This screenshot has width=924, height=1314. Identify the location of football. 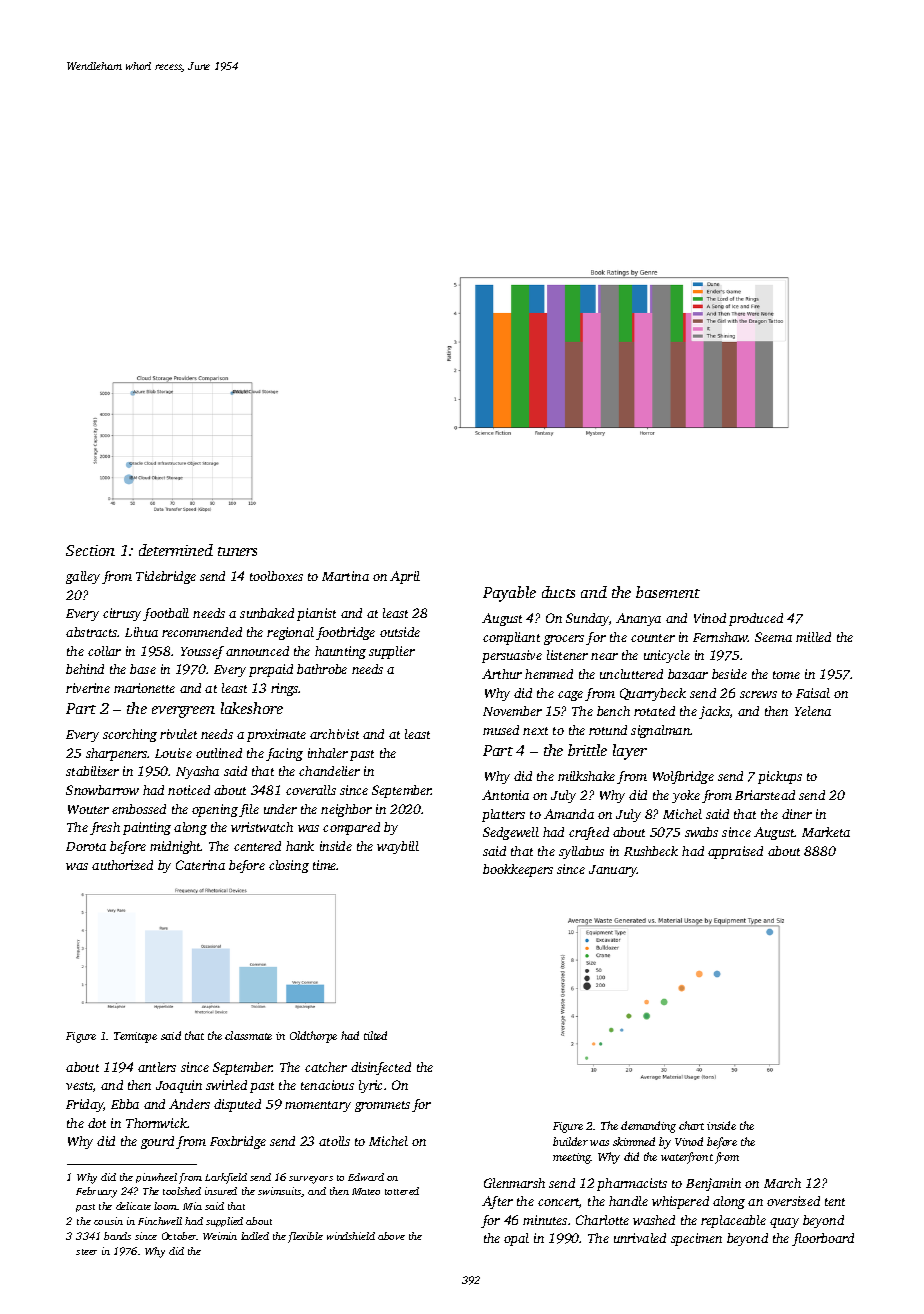
(166, 614).
